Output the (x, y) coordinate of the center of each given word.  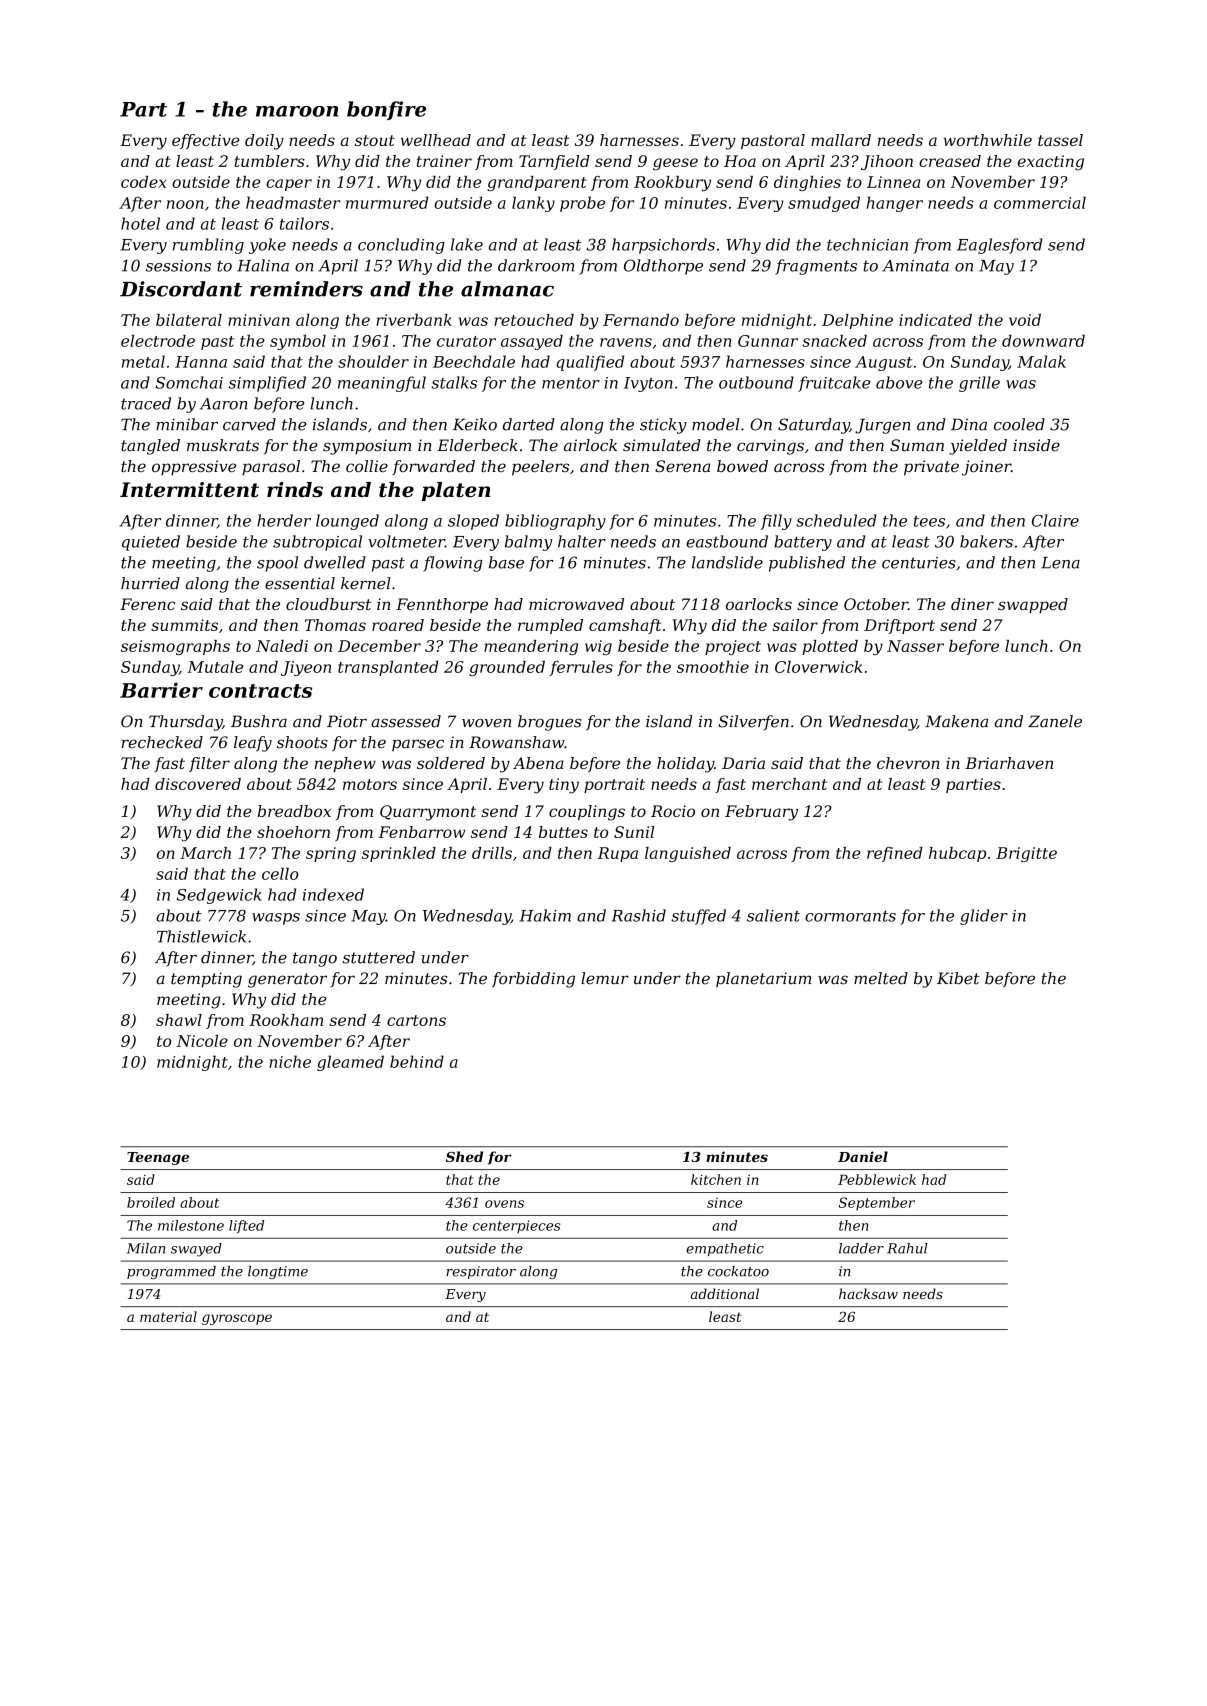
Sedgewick (219, 896)
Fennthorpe (442, 605)
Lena (1060, 563)
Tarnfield (554, 162)
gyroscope (237, 1319)
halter (582, 541)
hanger (895, 204)
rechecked (162, 742)
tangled (150, 447)
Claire (1055, 520)
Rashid (639, 915)
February (761, 813)
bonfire (386, 110)
